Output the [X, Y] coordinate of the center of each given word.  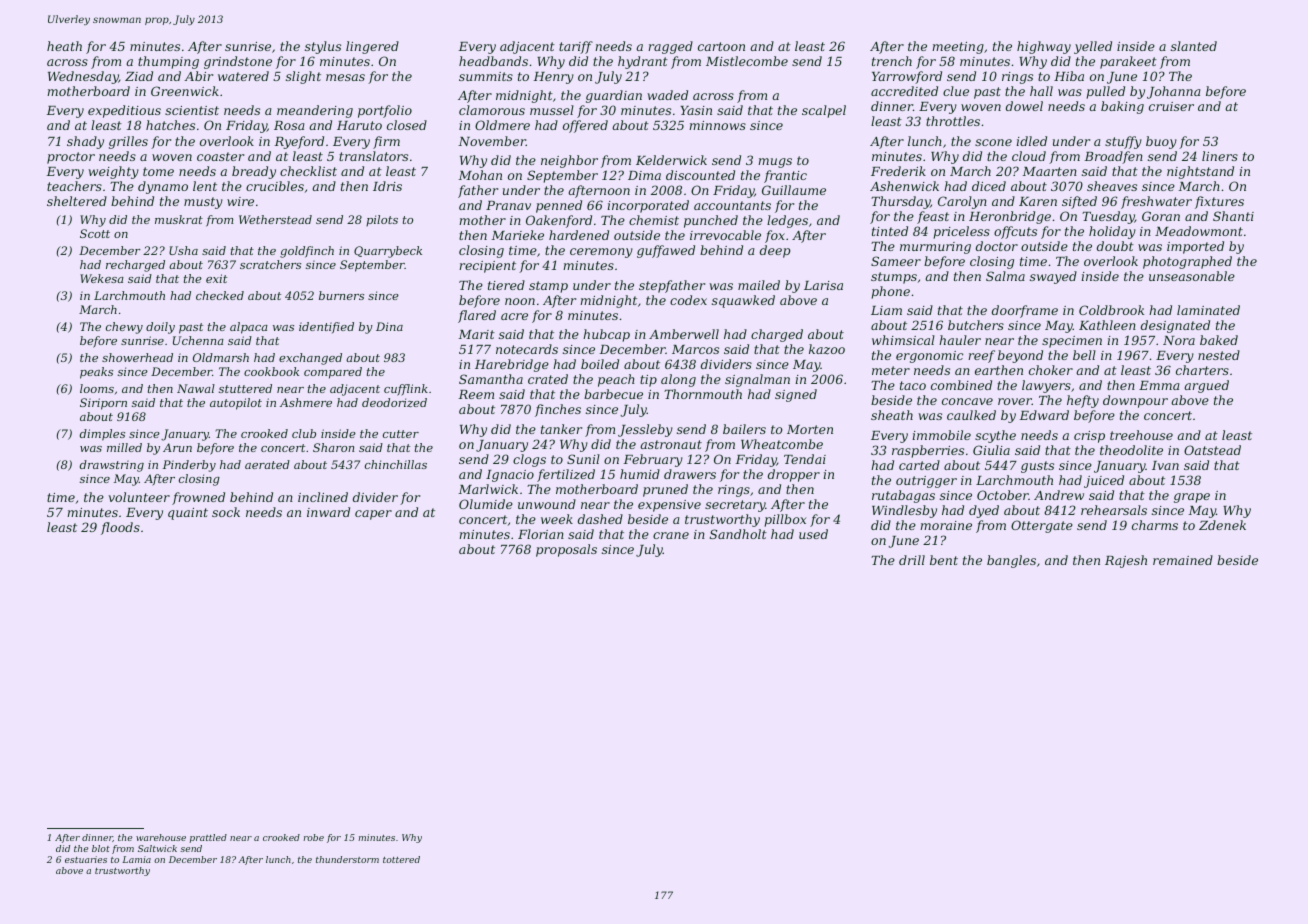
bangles [1011, 561]
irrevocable [725, 235]
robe [313, 837]
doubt [1115, 246]
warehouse [161, 837]
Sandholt [738, 534]
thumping [168, 62]
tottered [401, 859]
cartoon [721, 46]
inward [328, 512]
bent [944, 560]
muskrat [179, 219]
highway [1044, 47]
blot [101, 848]
